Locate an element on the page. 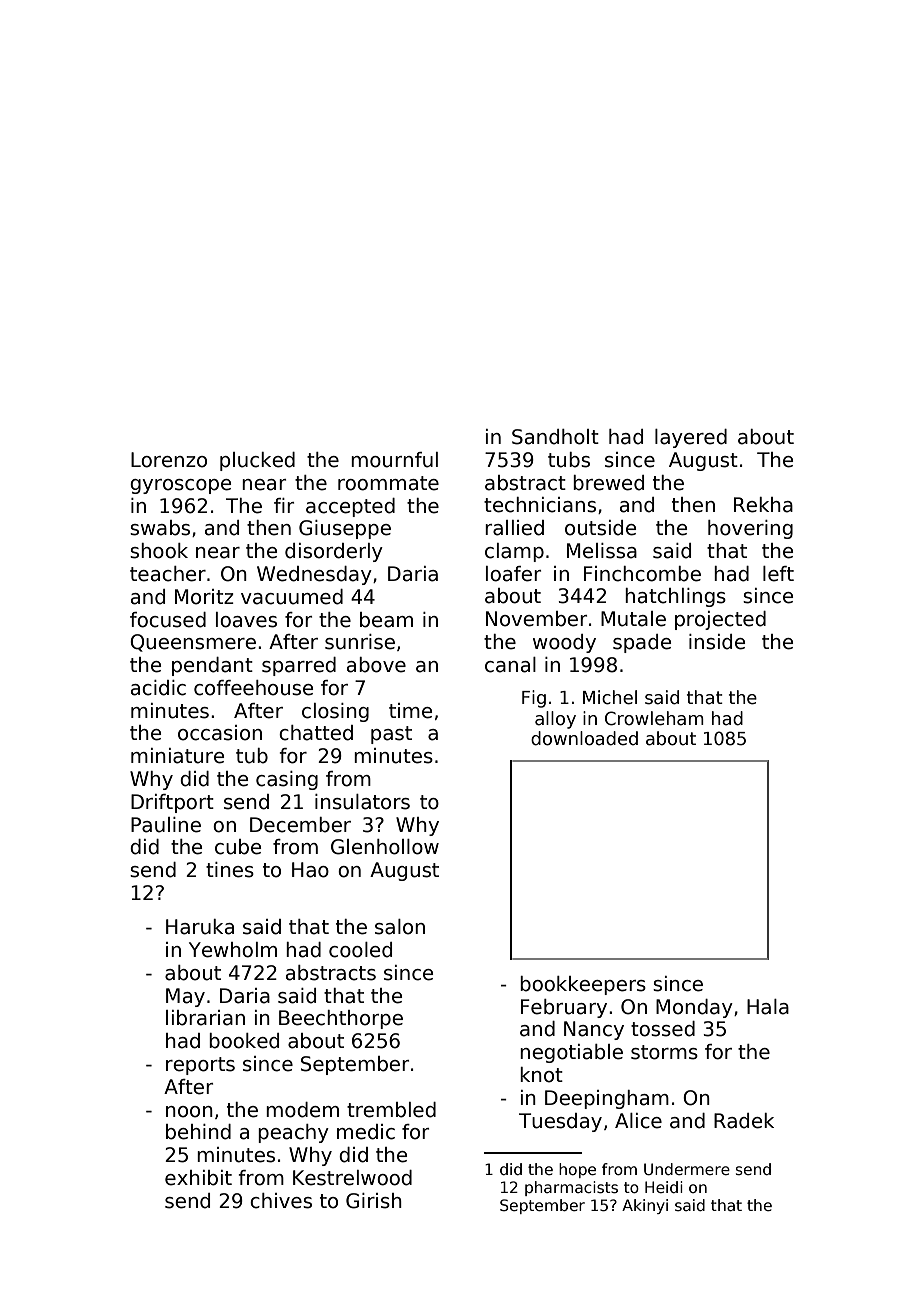 Image resolution: width=924 pixels, height=1311 pixels. downloaded is located at coordinates (584, 738).
